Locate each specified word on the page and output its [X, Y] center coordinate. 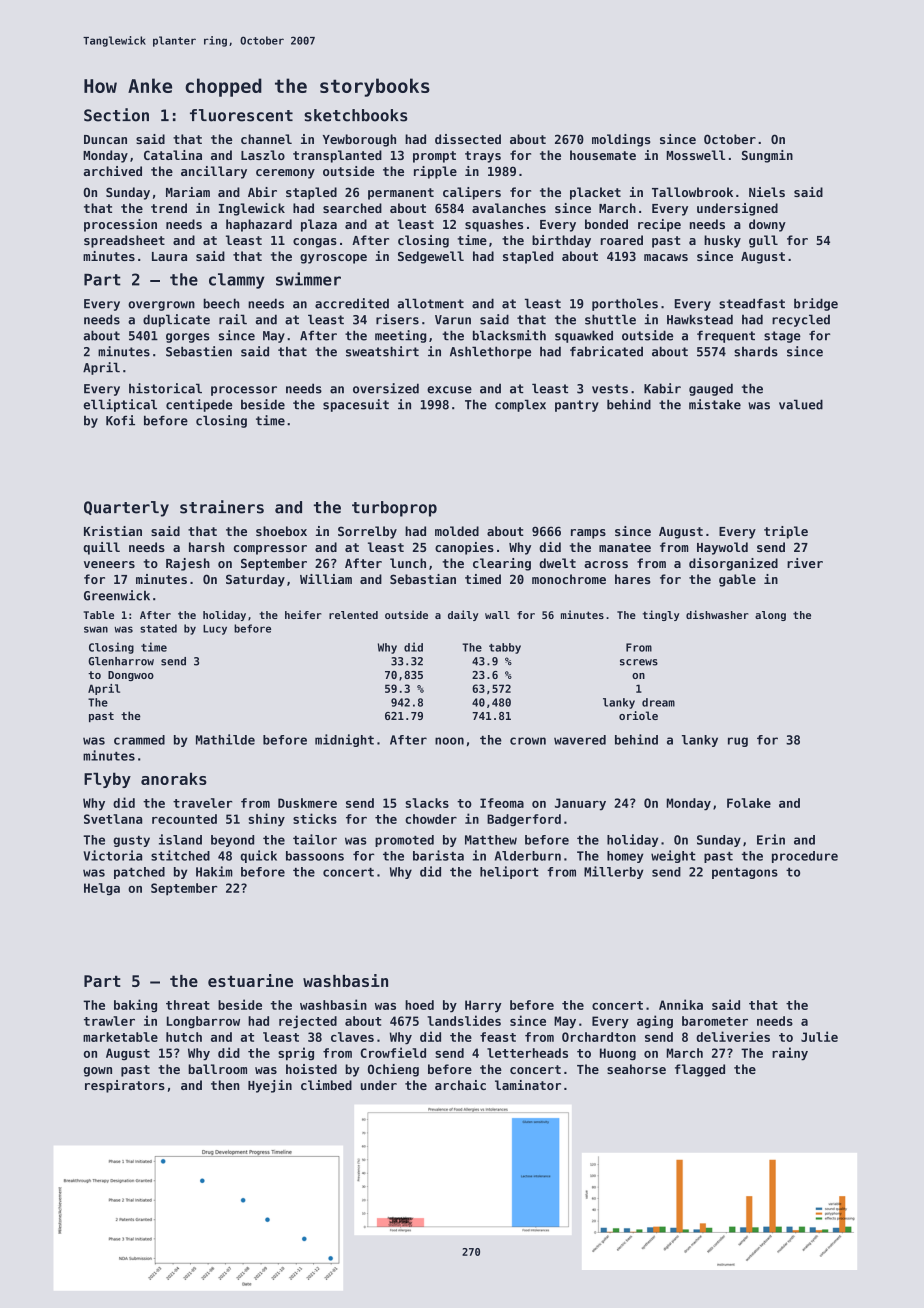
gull [763, 241]
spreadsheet [124, 241]
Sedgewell [431, 257]
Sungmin [767, 156]
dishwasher [717, 614]
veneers [109, 564]
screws [639, 662]
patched [139, 873]
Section [116, 115]
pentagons [745, 873]
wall [497, 615]
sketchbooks [356, 115]
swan [96, 629]
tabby [505, 648]
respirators [125, 1086]
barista [438, 855]
